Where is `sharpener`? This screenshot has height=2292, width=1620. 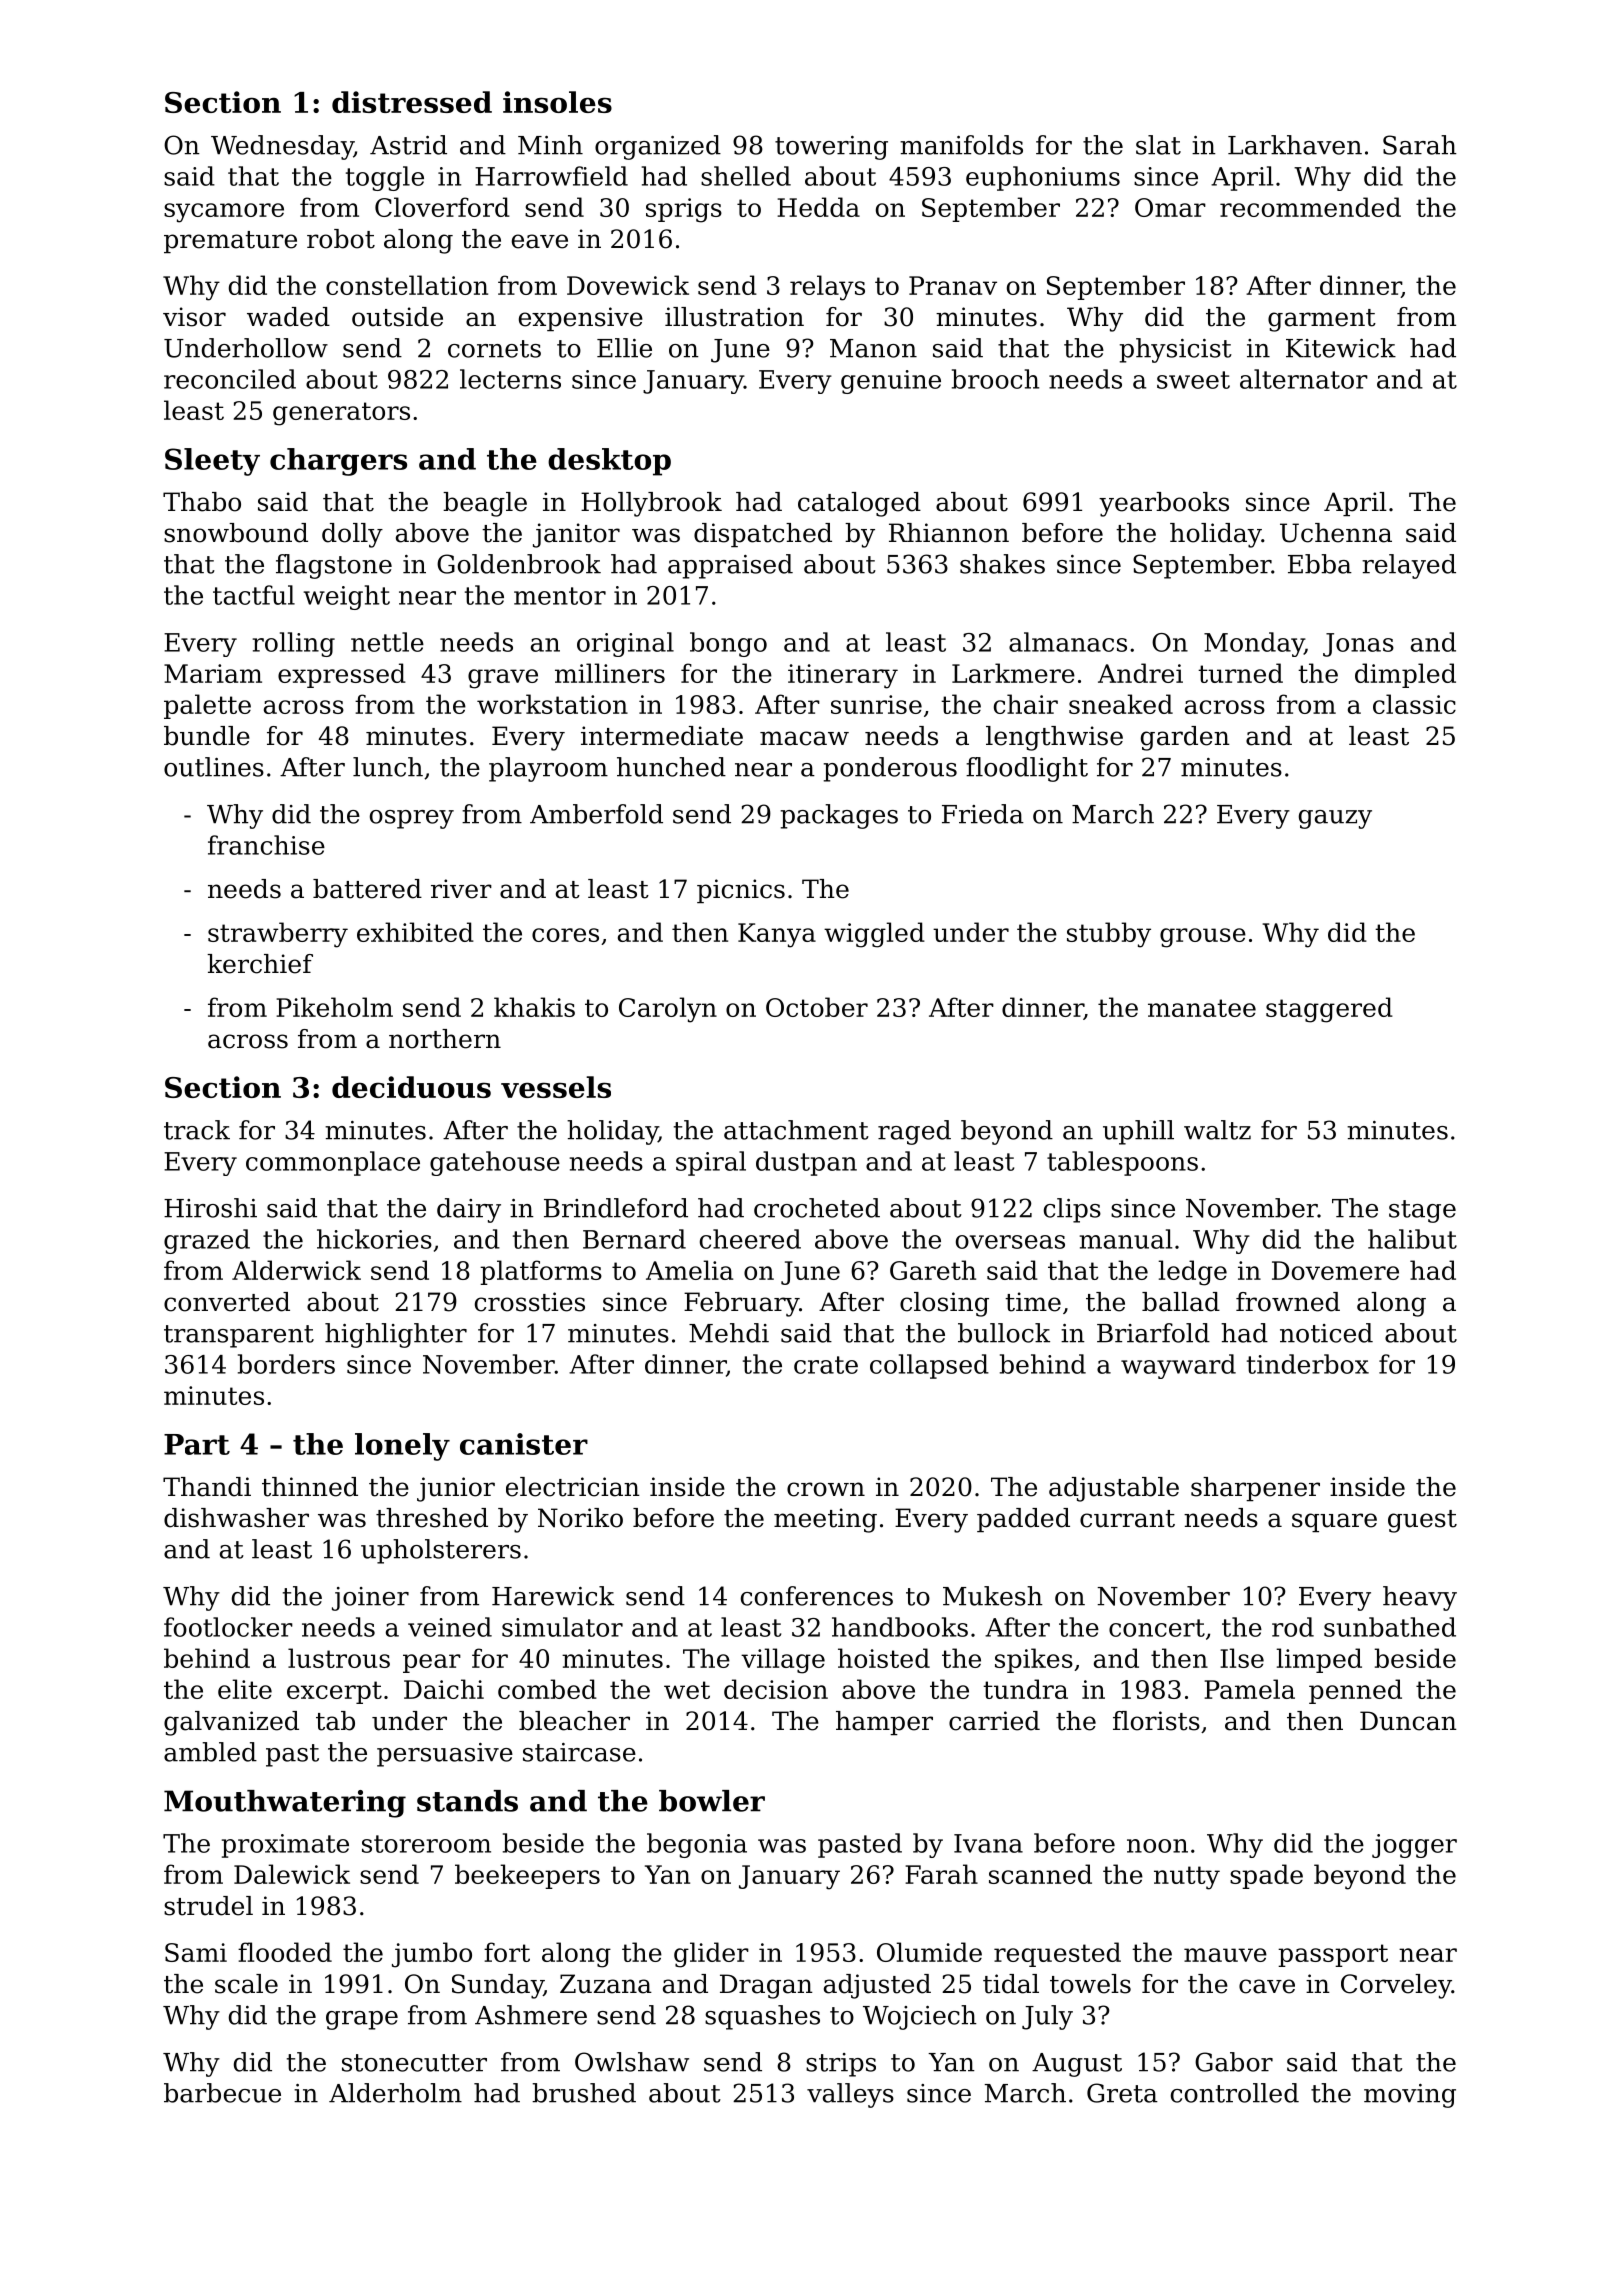
sharpener is located at coordinates (1255, 1489).
